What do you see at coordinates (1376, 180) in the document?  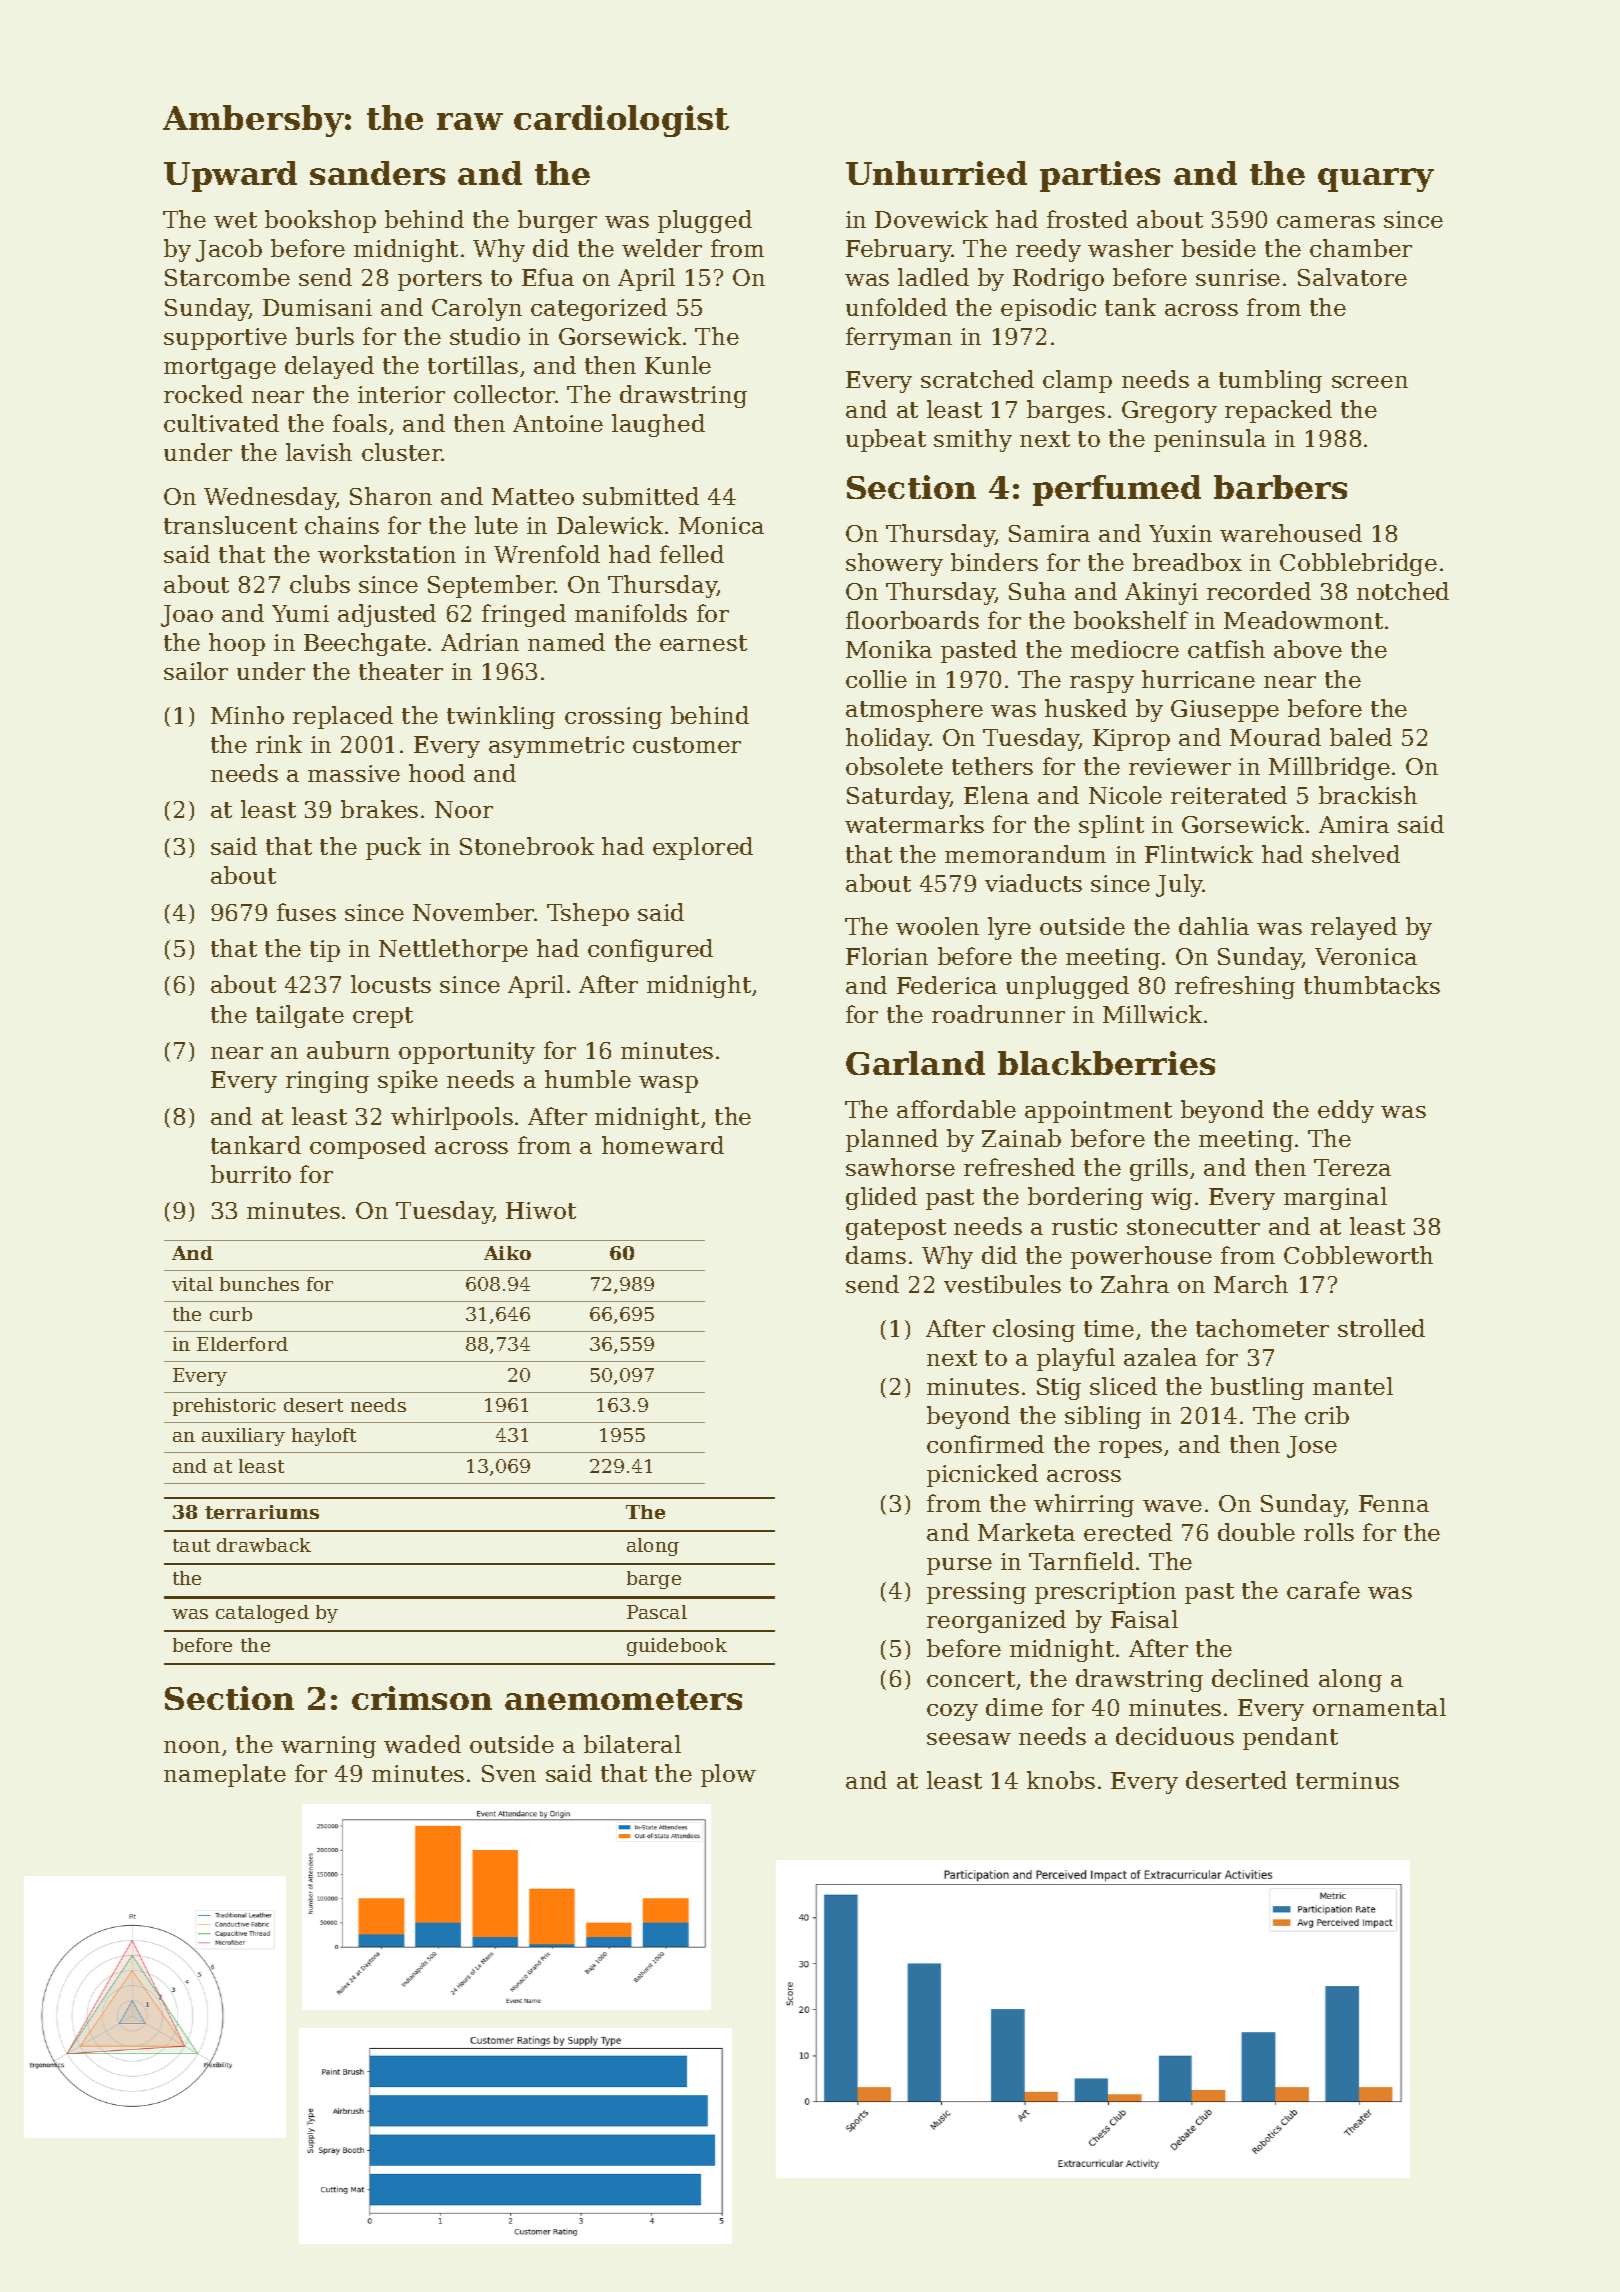 I see `quarry` at bounding box center [1376, 180].
